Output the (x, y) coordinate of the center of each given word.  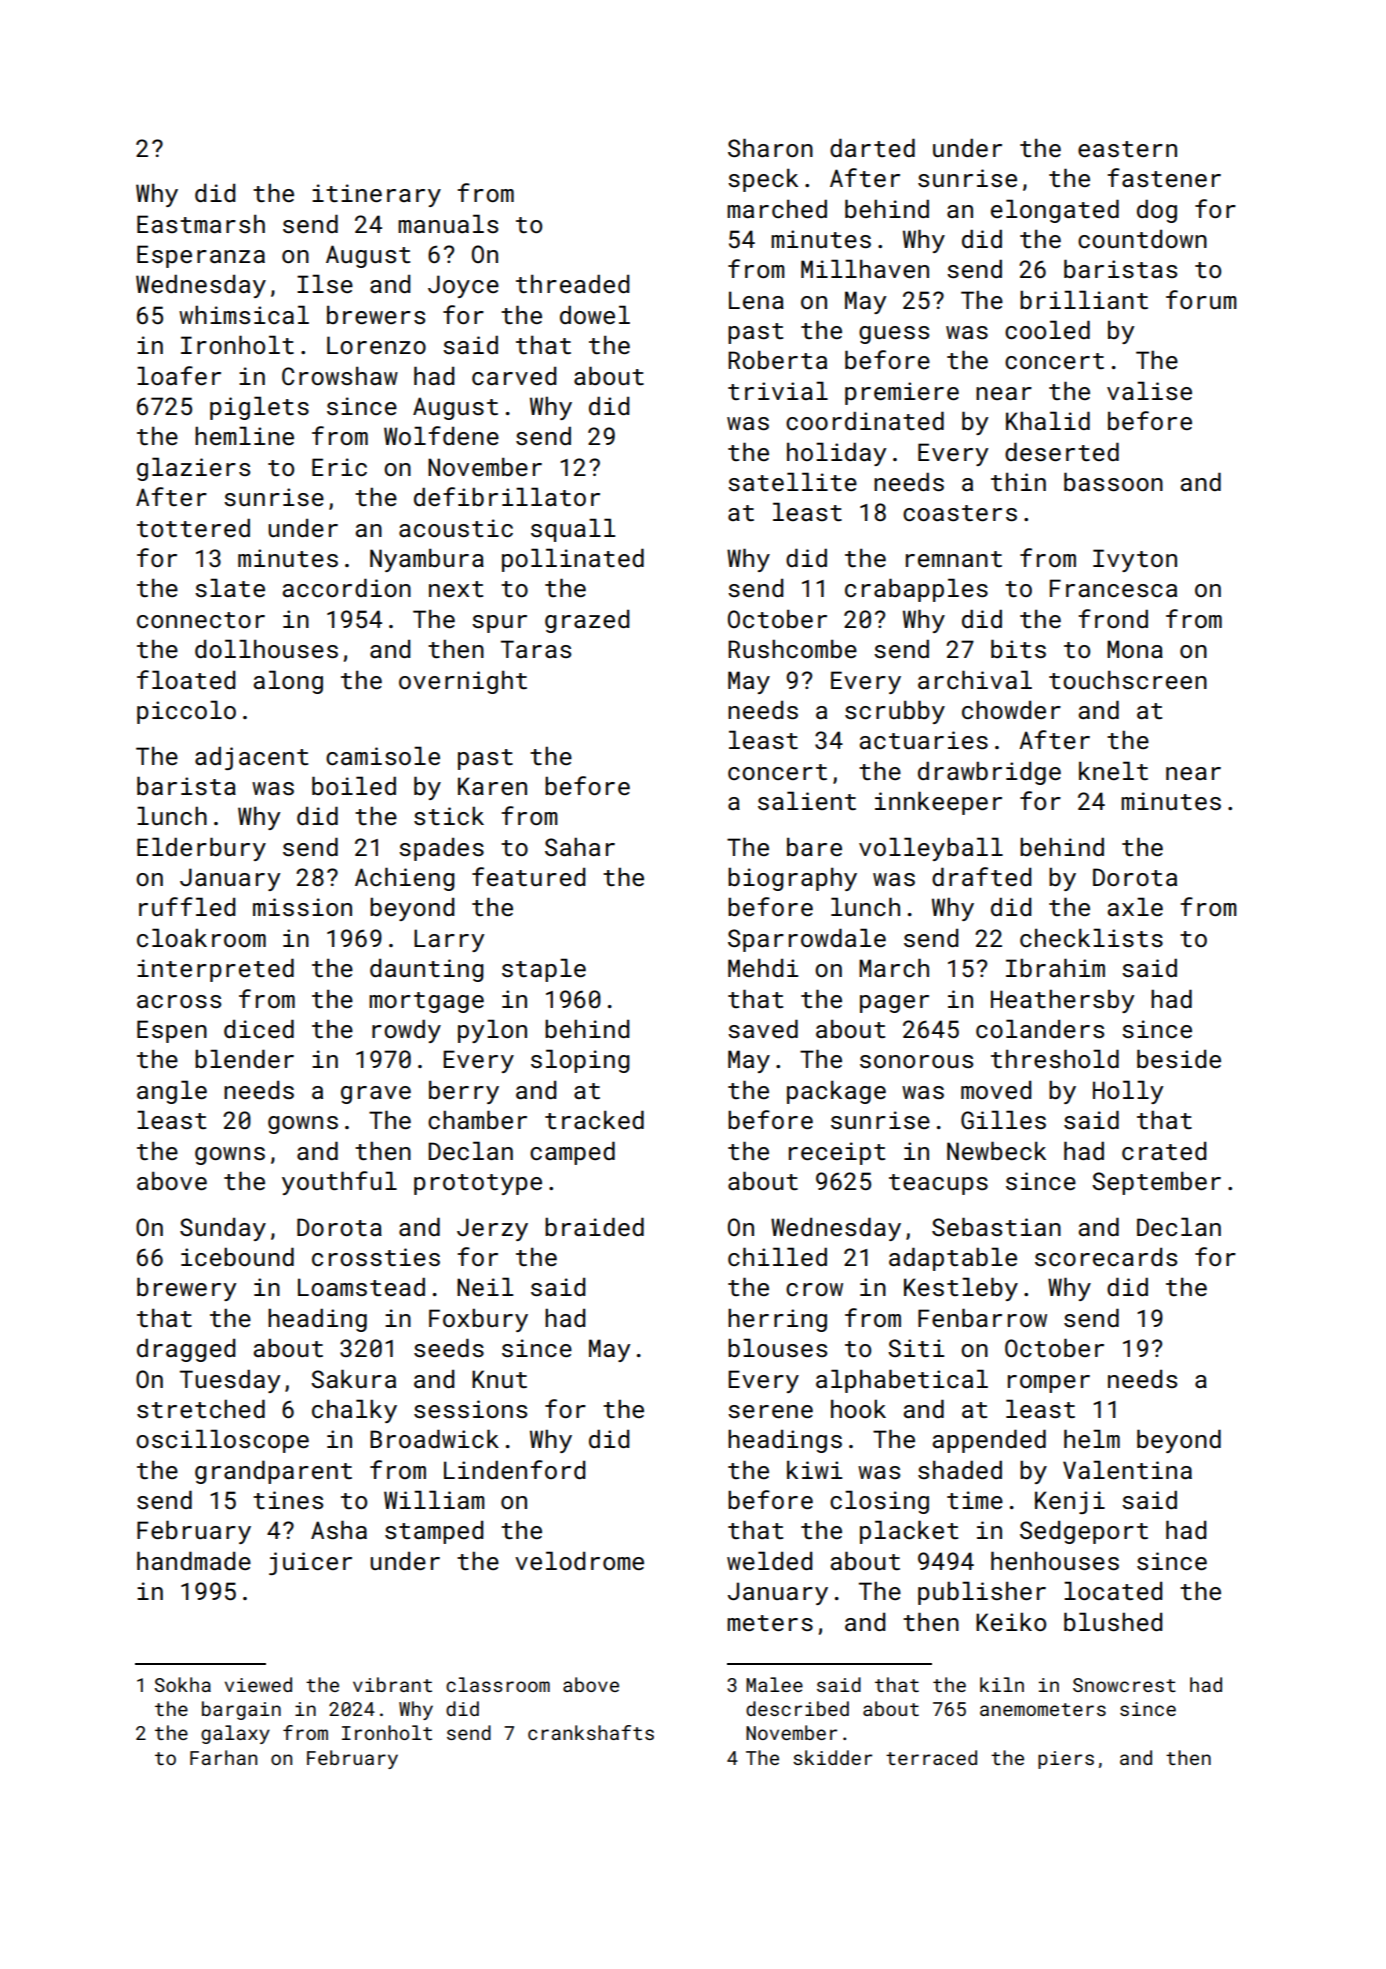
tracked (594, 1119)
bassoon (1113, 481)
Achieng (405, 879)
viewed (258, 1684)
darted (872, 147)
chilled (777, 1256)
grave (376, 1095)
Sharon (770, 147)
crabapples (916, 590)
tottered (193, 527)
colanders (1040, 1028)
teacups (938, 1184)
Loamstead (361, 1286)
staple (544, 970)
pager (894, 1004)
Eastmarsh (201, 223)
